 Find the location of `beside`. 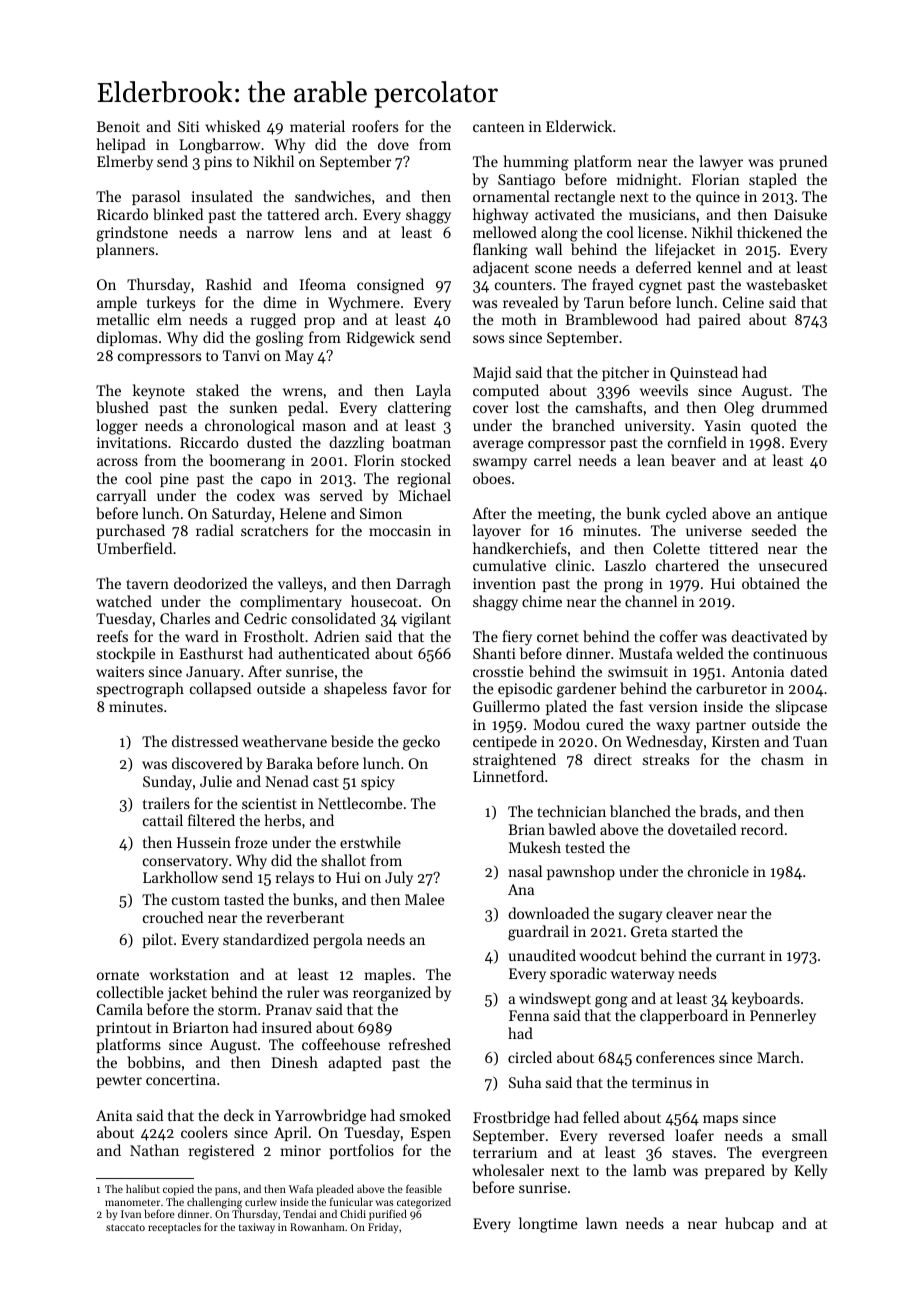

beside is located at coordinates (352, 741).
